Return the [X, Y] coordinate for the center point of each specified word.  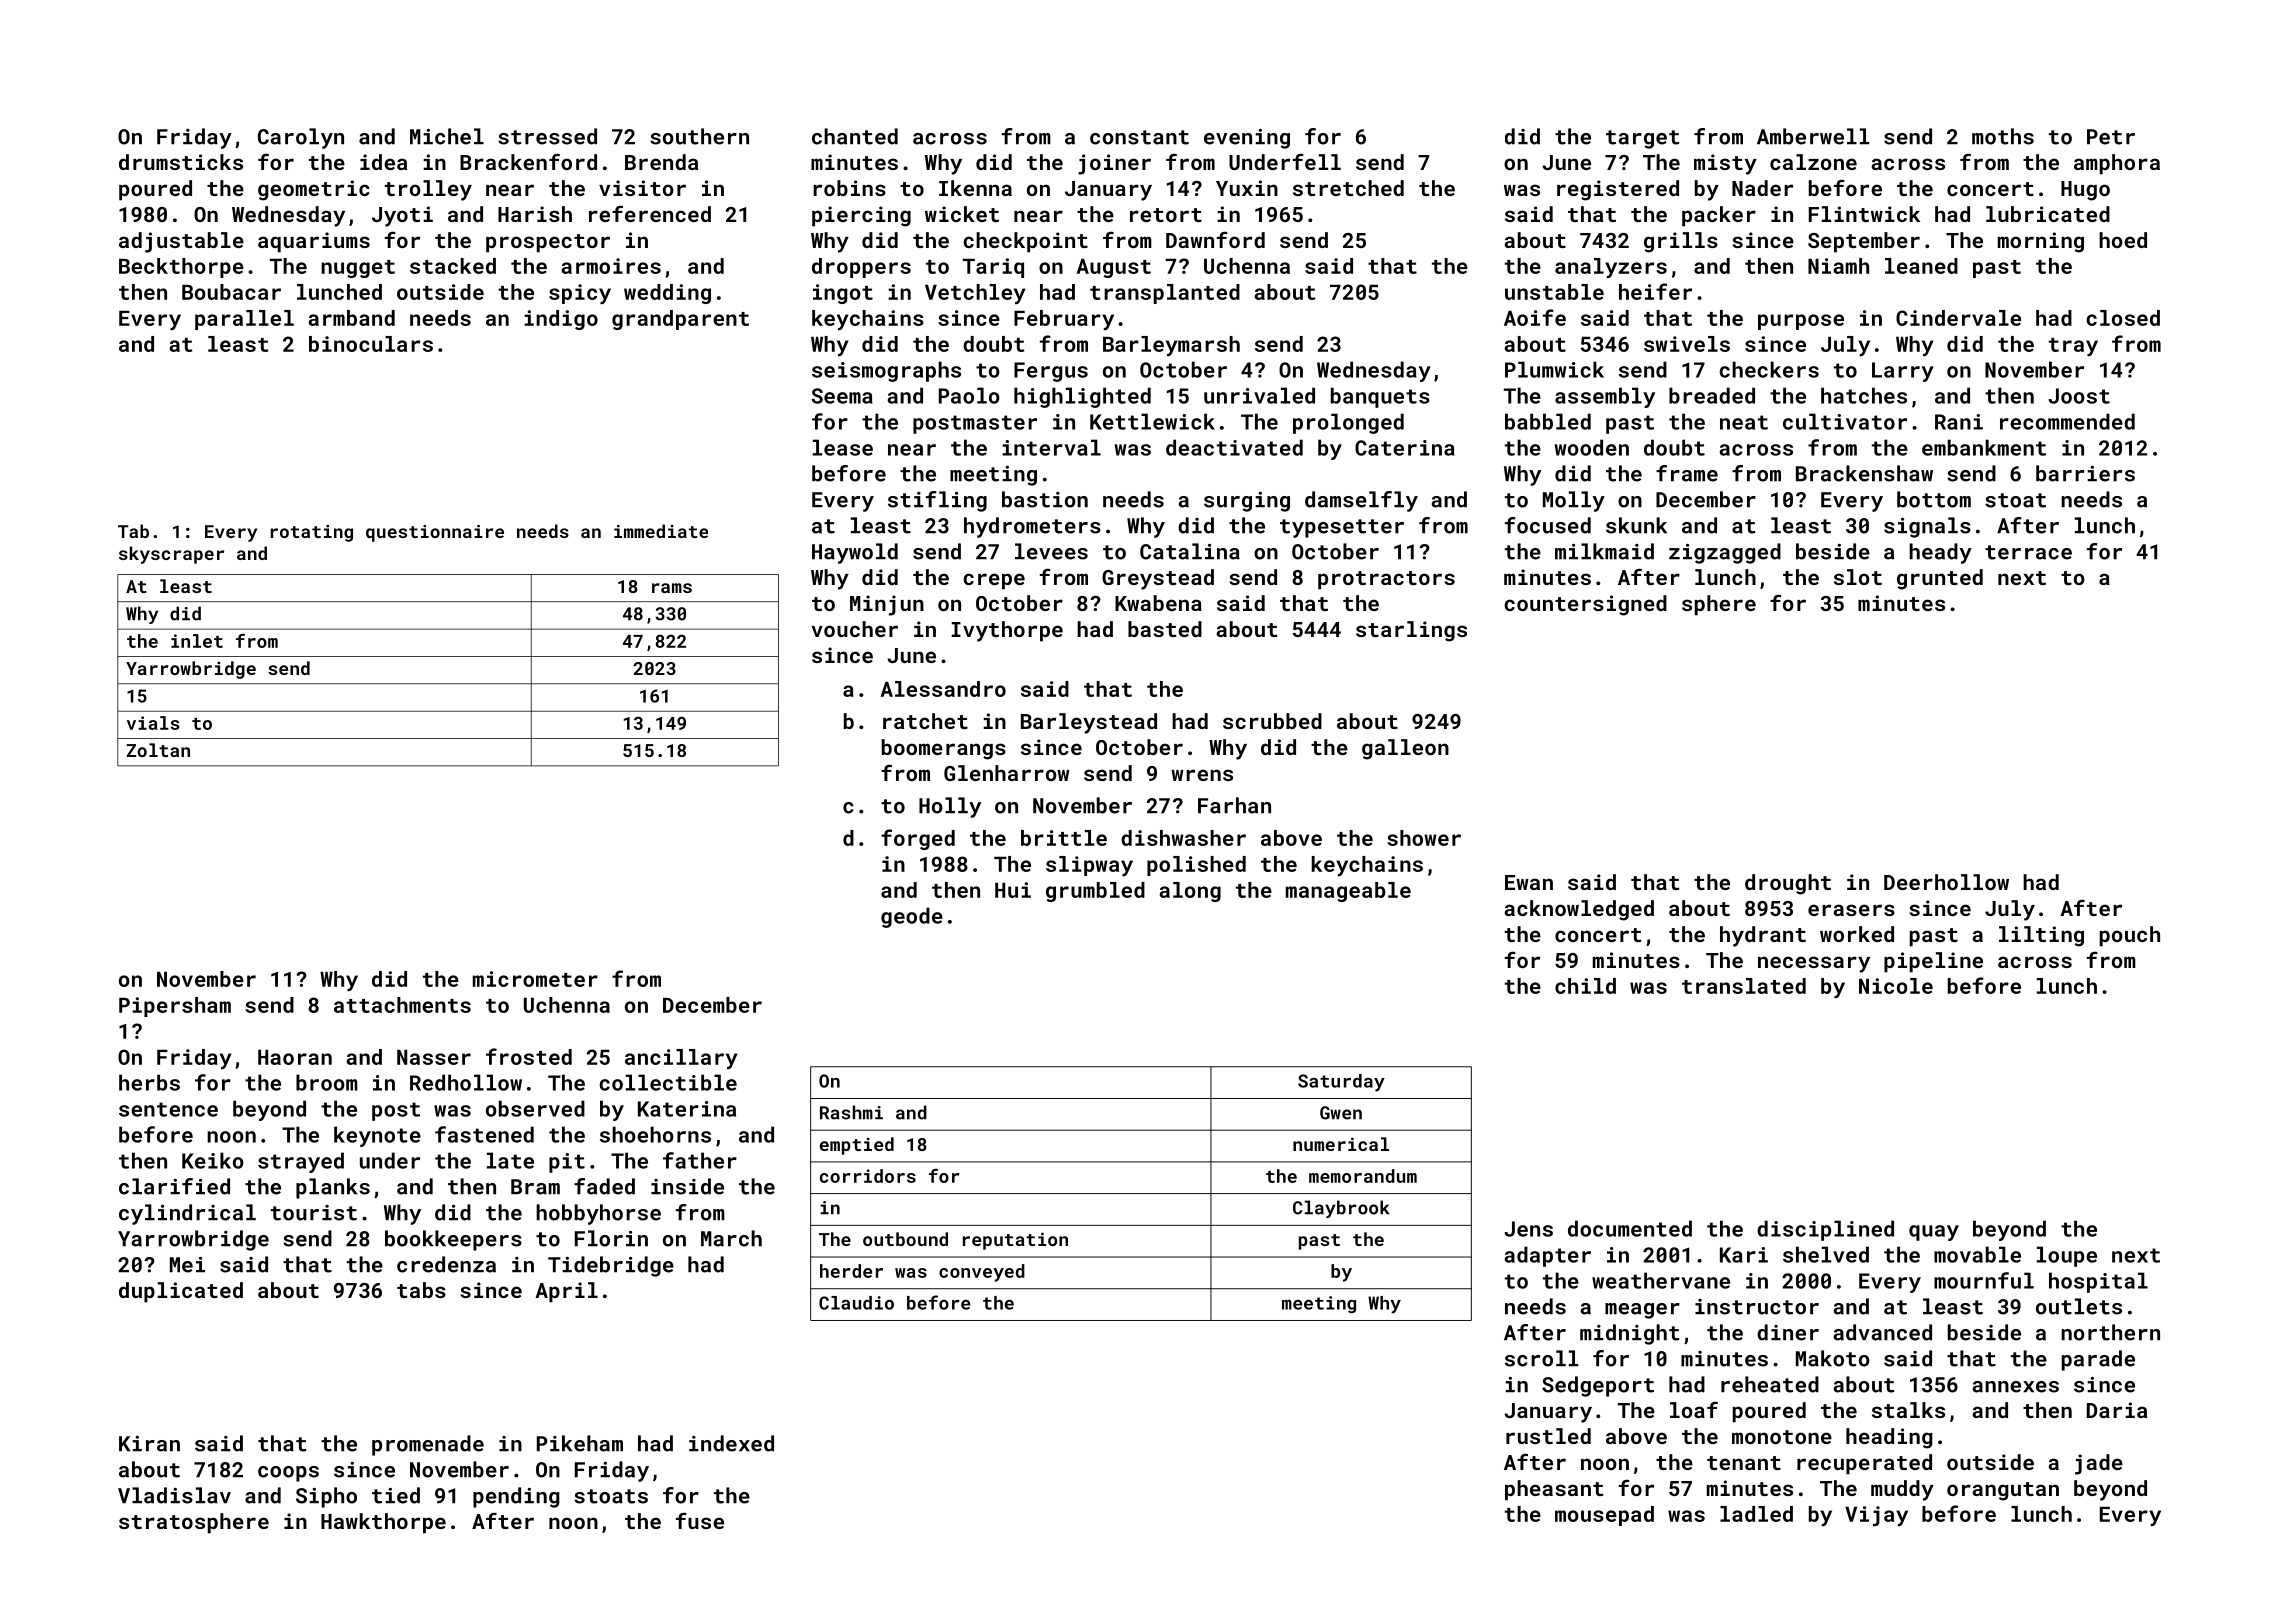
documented [1630, 1228]
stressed [547, 136]
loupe [2067, 1256]
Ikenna [975, 188]
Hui [1013, 890]
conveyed [982, 1273]
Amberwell [1813, 136]
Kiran [149, 1444]
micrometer [535, 979]
